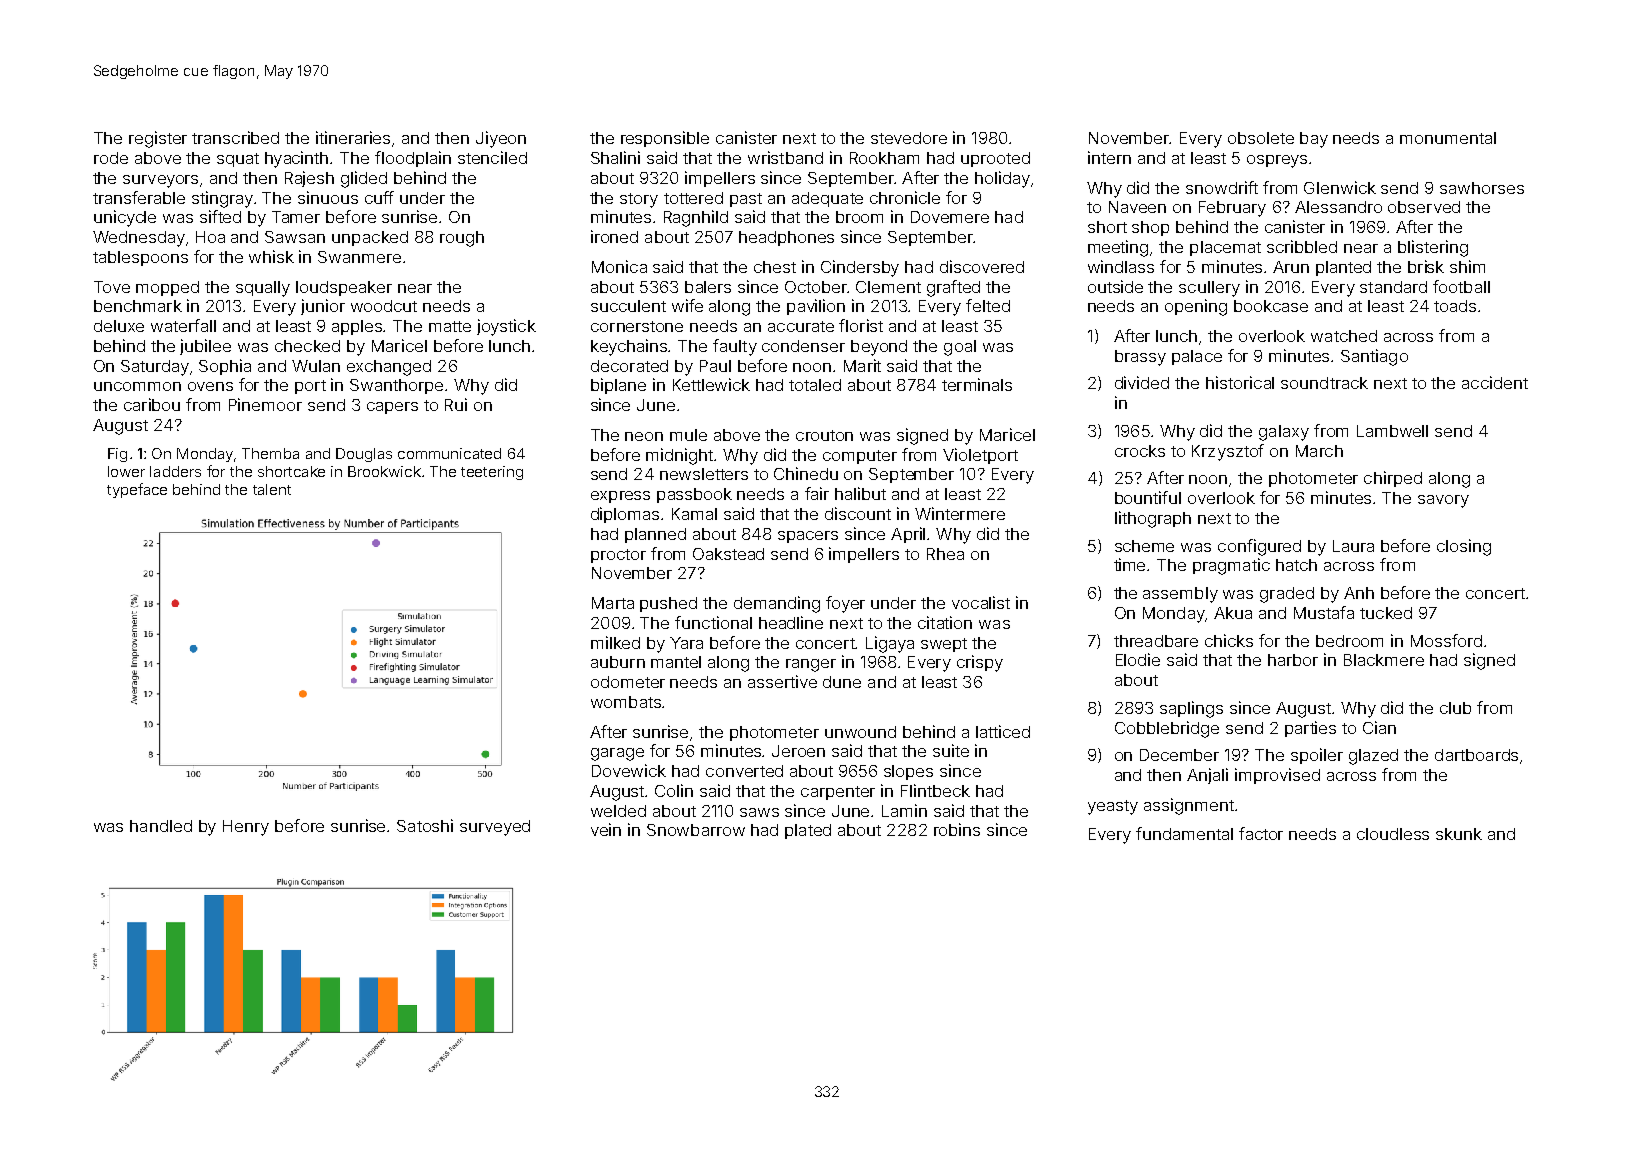 The height and width of the screenshot is (1150, 1627). I want to click on Rhea, so click(945, 554).
